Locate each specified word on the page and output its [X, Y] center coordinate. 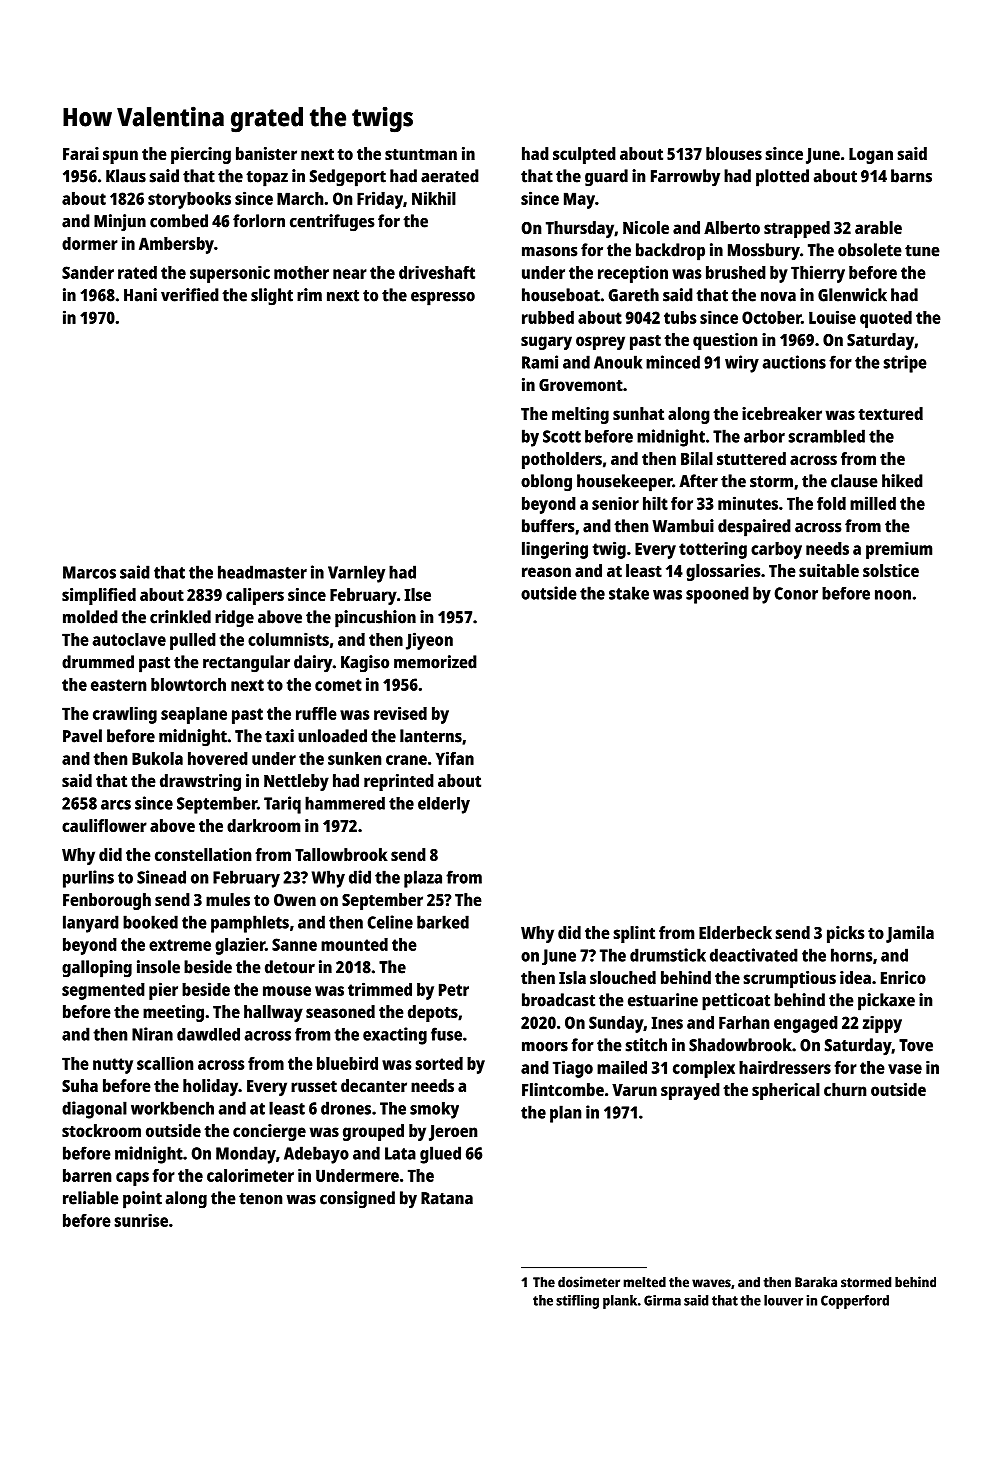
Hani [140, 295]
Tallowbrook [341, 854]
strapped [797, 229]
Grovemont [581, 385]
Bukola [157, 758]
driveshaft [437, 272]
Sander [88, 272]
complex [704, 1069]
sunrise [141, 1220]
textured [890, 413]
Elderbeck [735, 932]
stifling [577, 1302]
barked [443, 922]
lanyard [91, 924]
